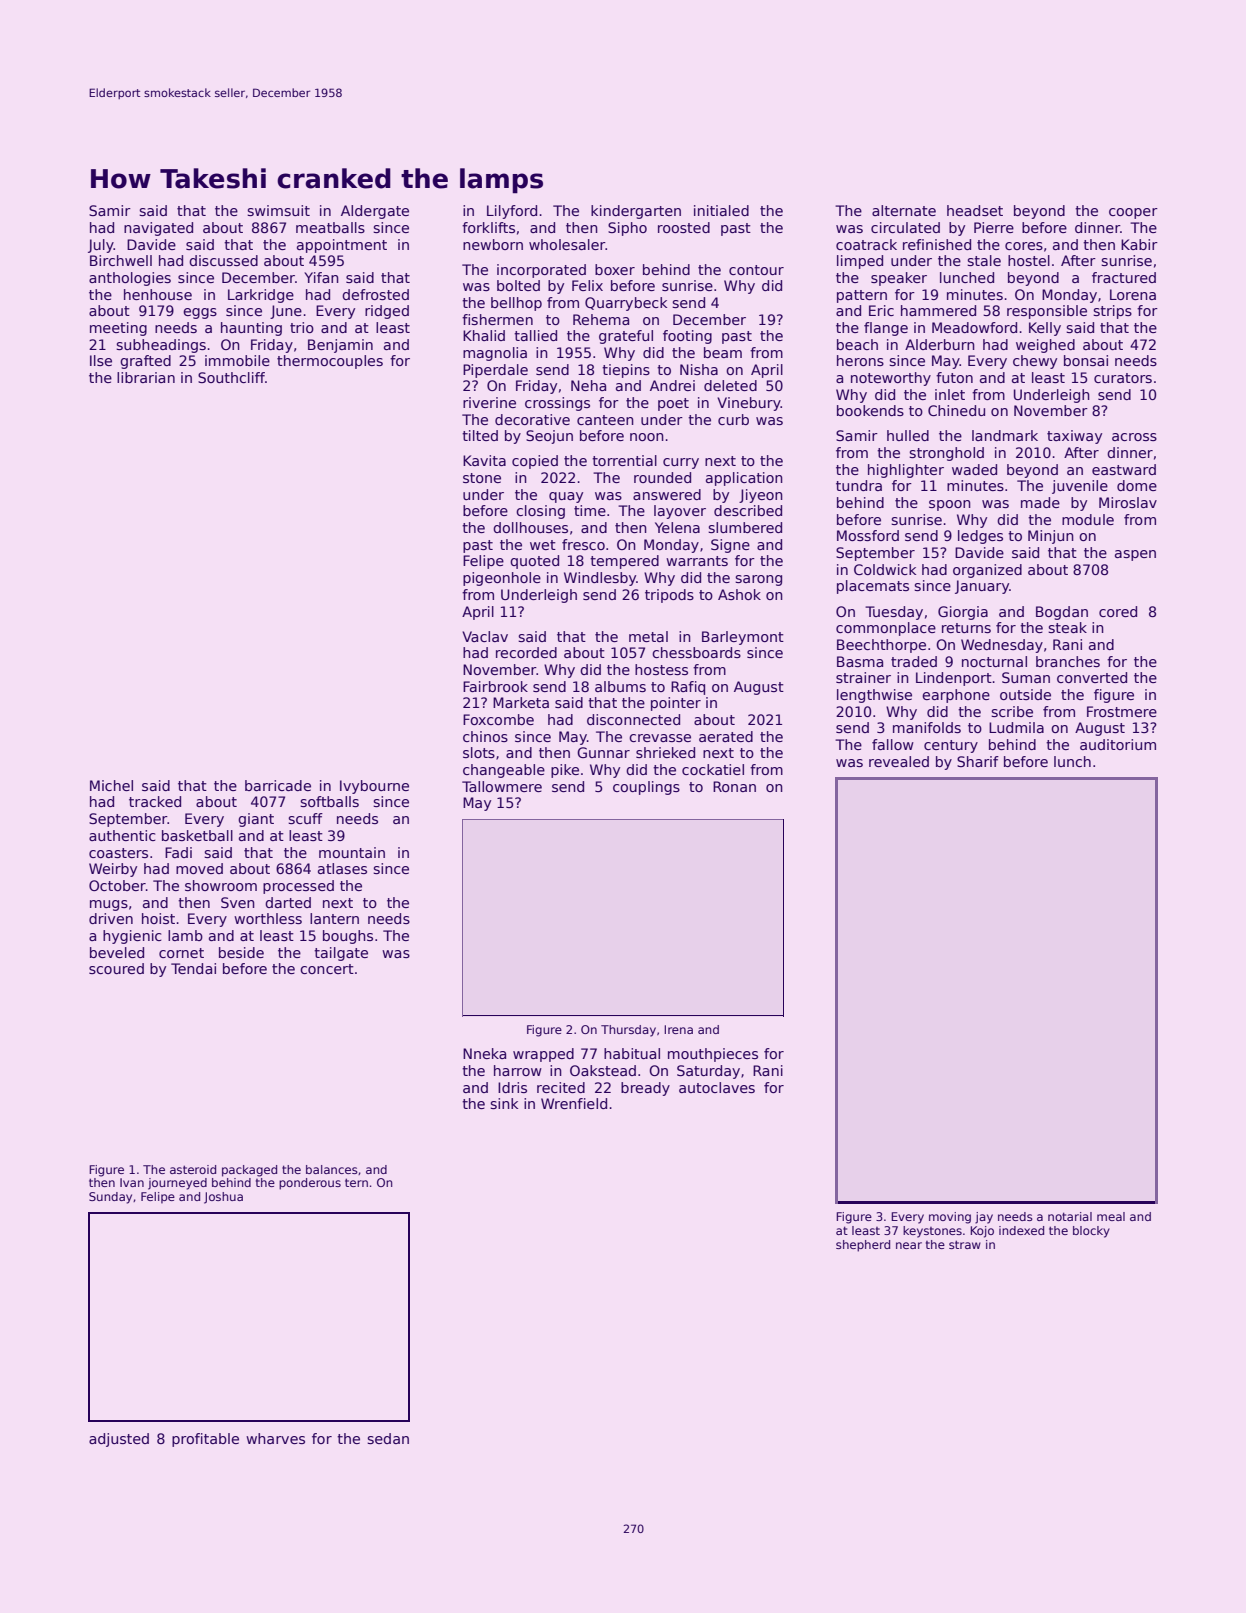 This screenshot has width=1246, height=1613. What do you see at coordinates (484, 1053) in the screenshot?
I see `Nneka` at bounding box center [484, 1053].
